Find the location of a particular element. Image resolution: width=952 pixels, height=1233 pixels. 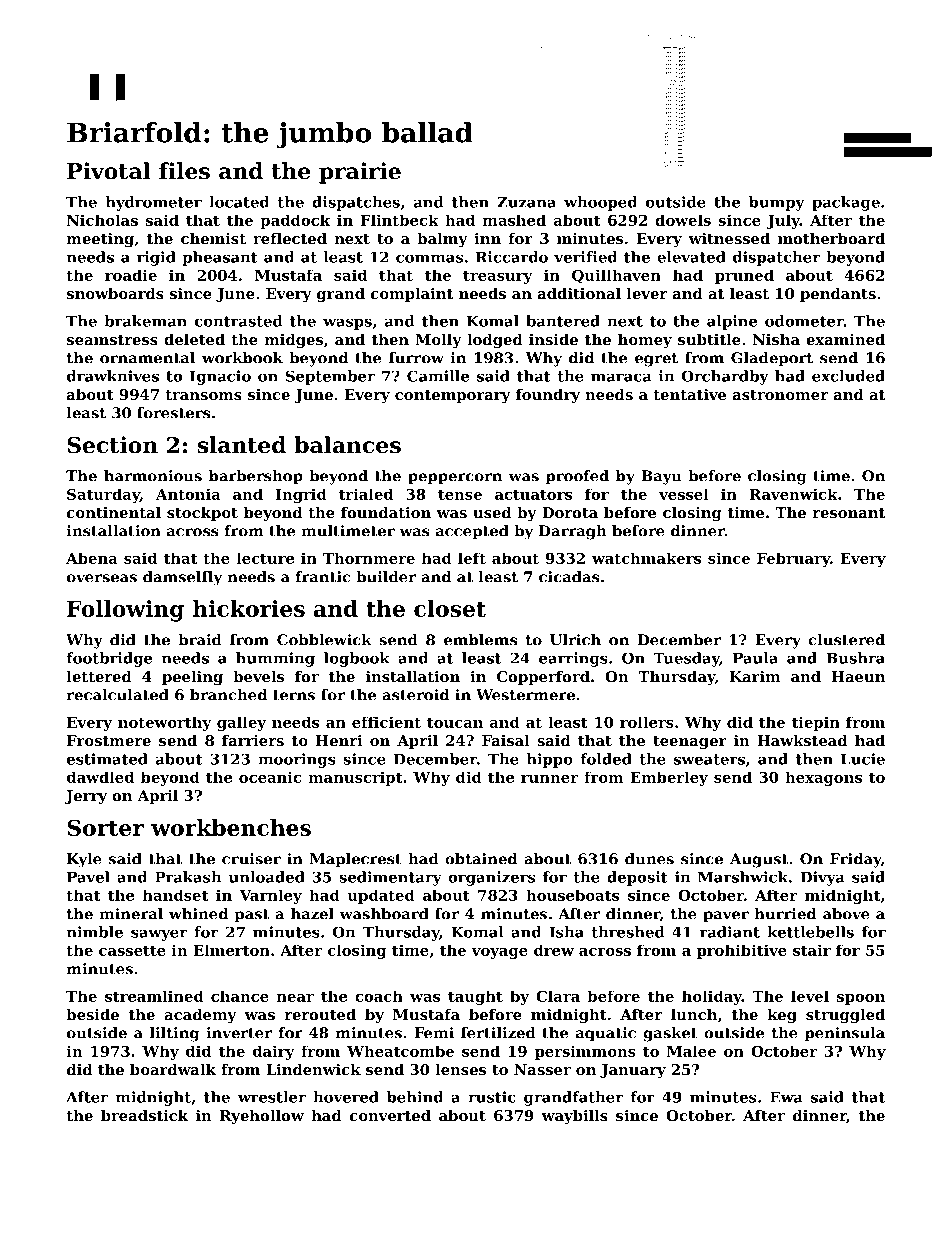

resonant is located at coordinates (849, 513).
